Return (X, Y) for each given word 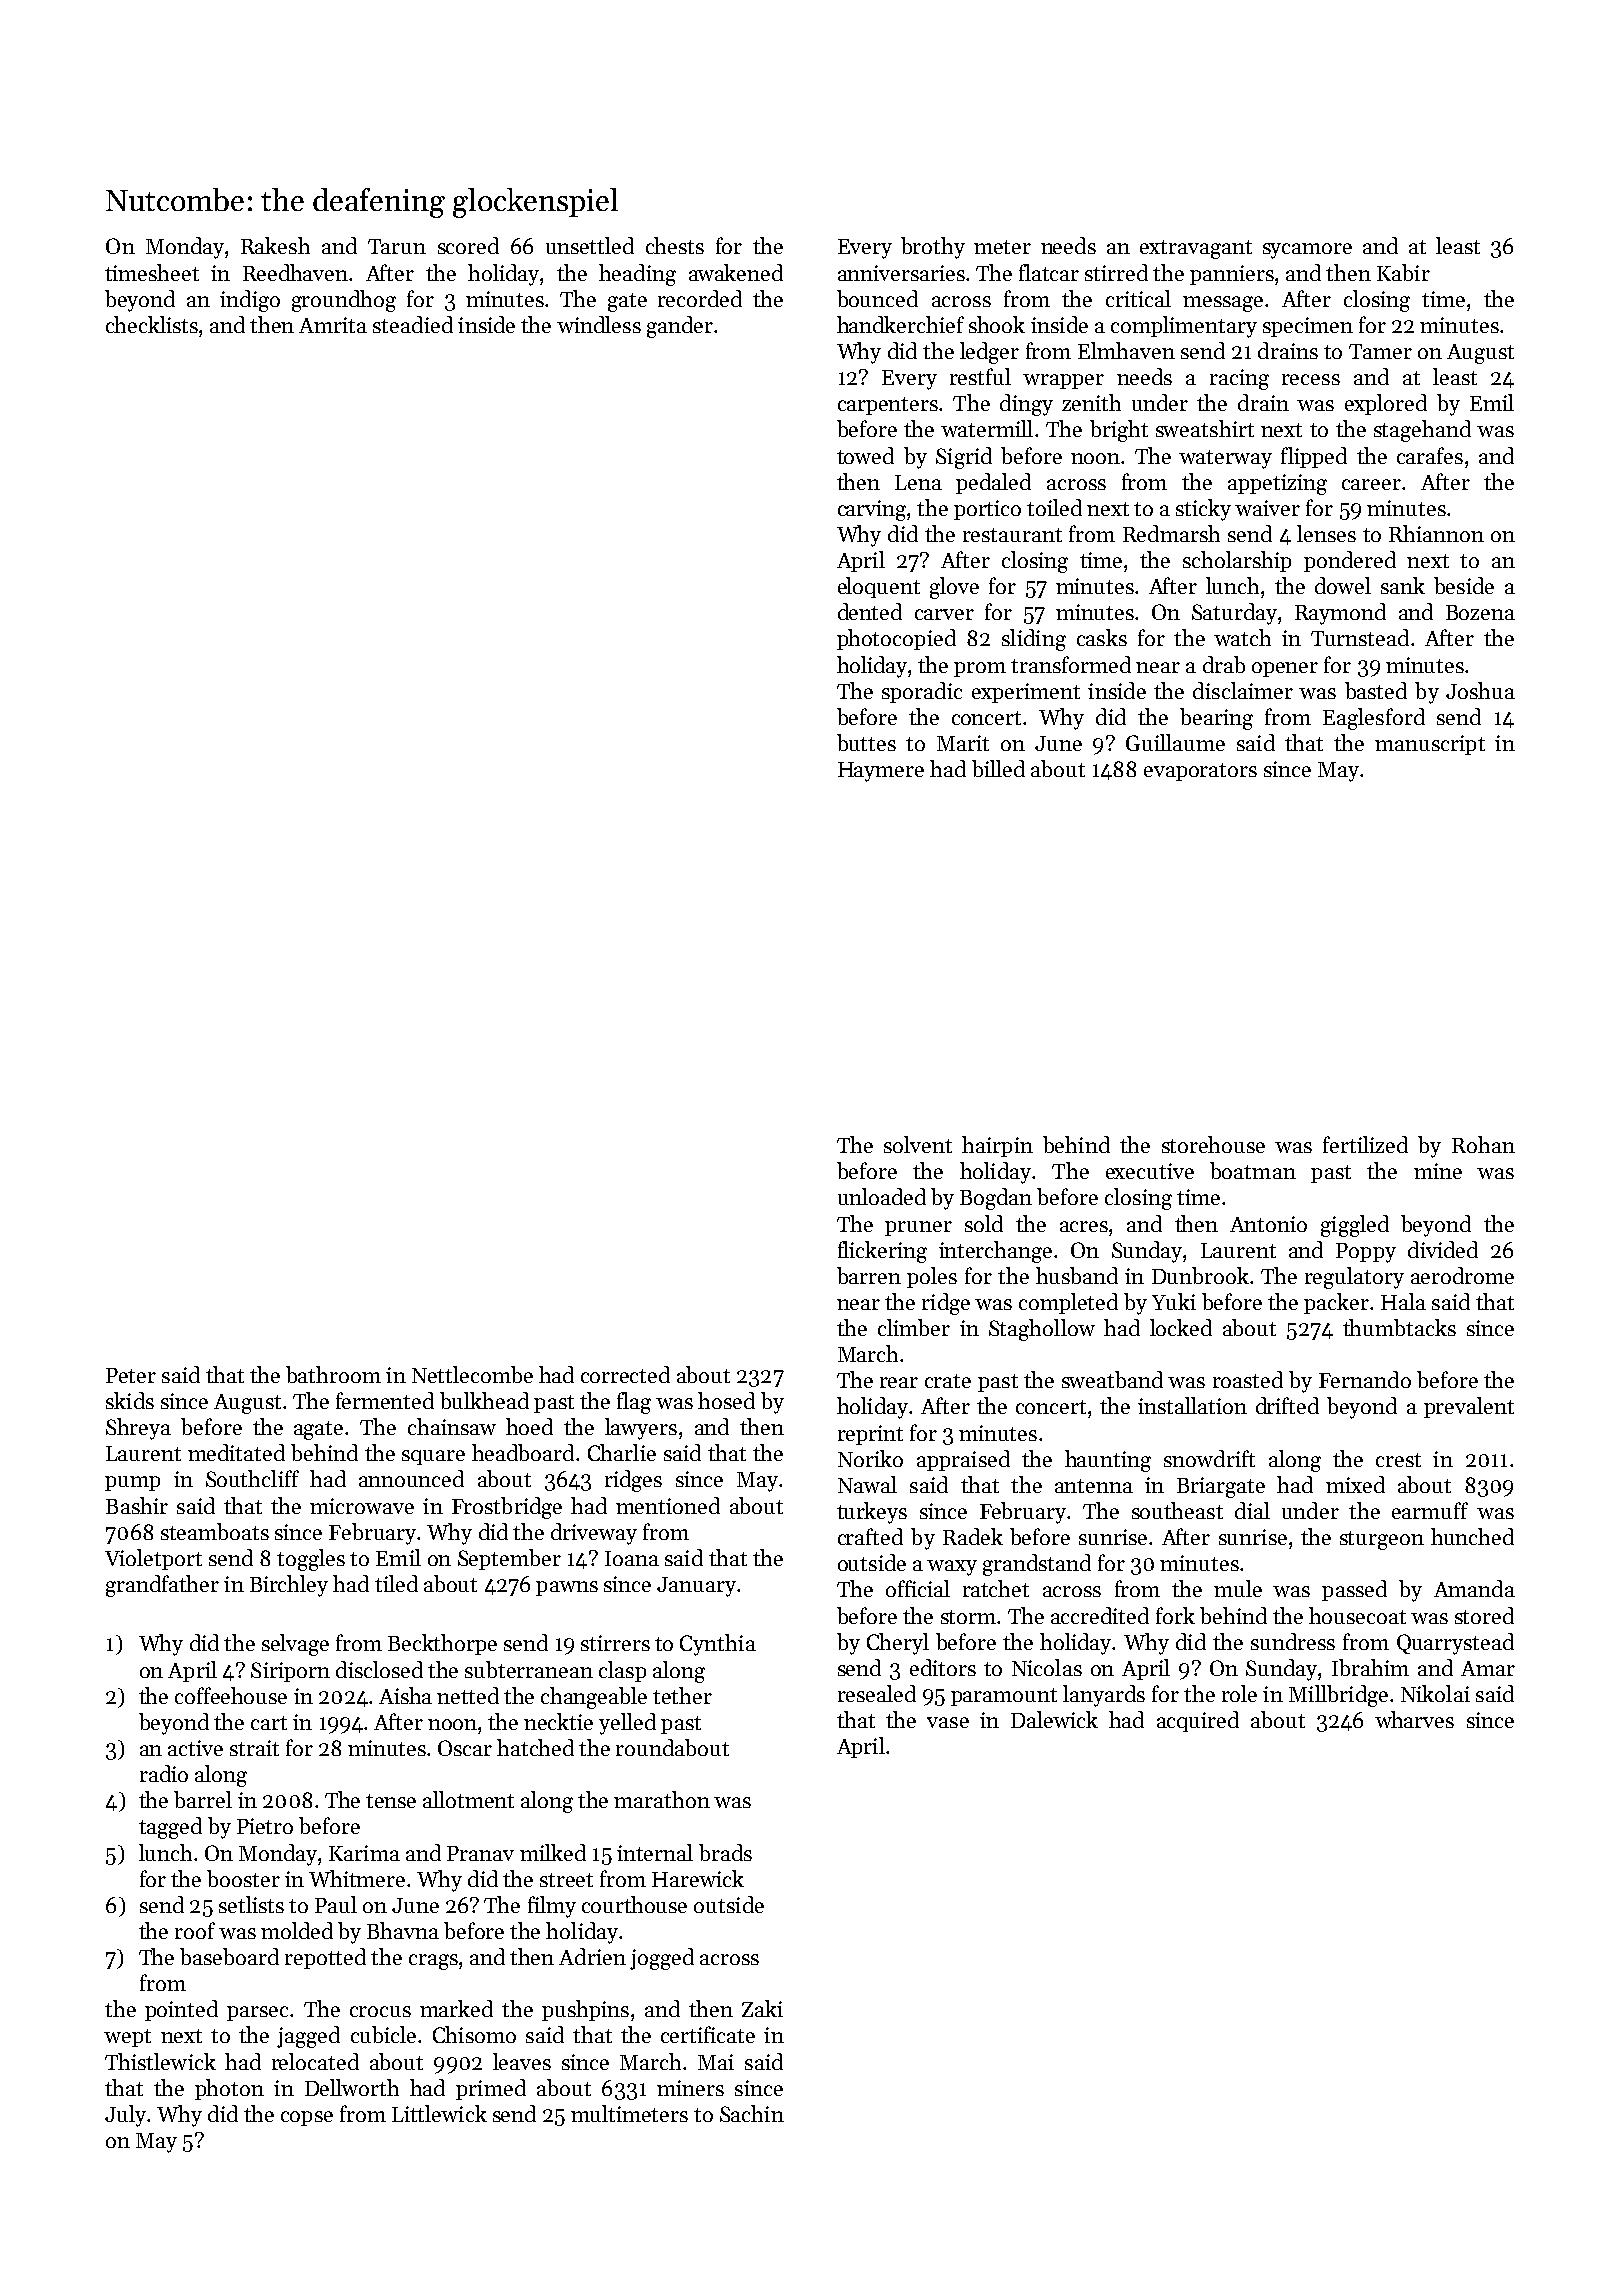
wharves (1414, 1719)
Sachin (752, 2113)
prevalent (1469, 1407)
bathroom (333, 1374)
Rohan (1483, 1144)
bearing (1216, 719)
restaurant (1012, 535)
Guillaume (1175, 742)
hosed (726, 1400)
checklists (152, 324)
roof (195, 1930)
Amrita (333, 325)
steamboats (215, 1531)
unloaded (882, 1196)
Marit (963, 743)
